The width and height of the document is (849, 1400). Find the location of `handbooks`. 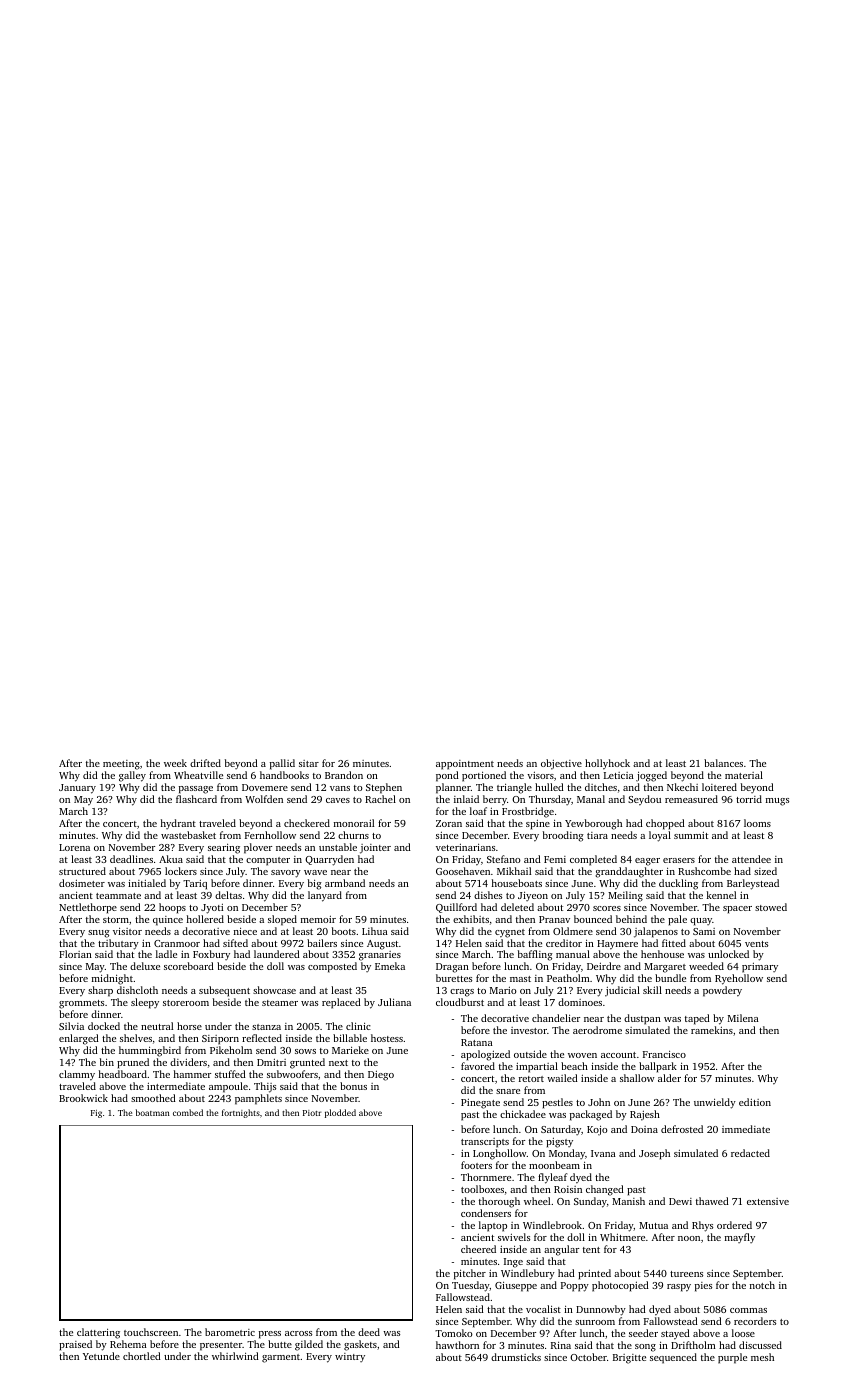

handbooks is located at coordinates (284, 775).
